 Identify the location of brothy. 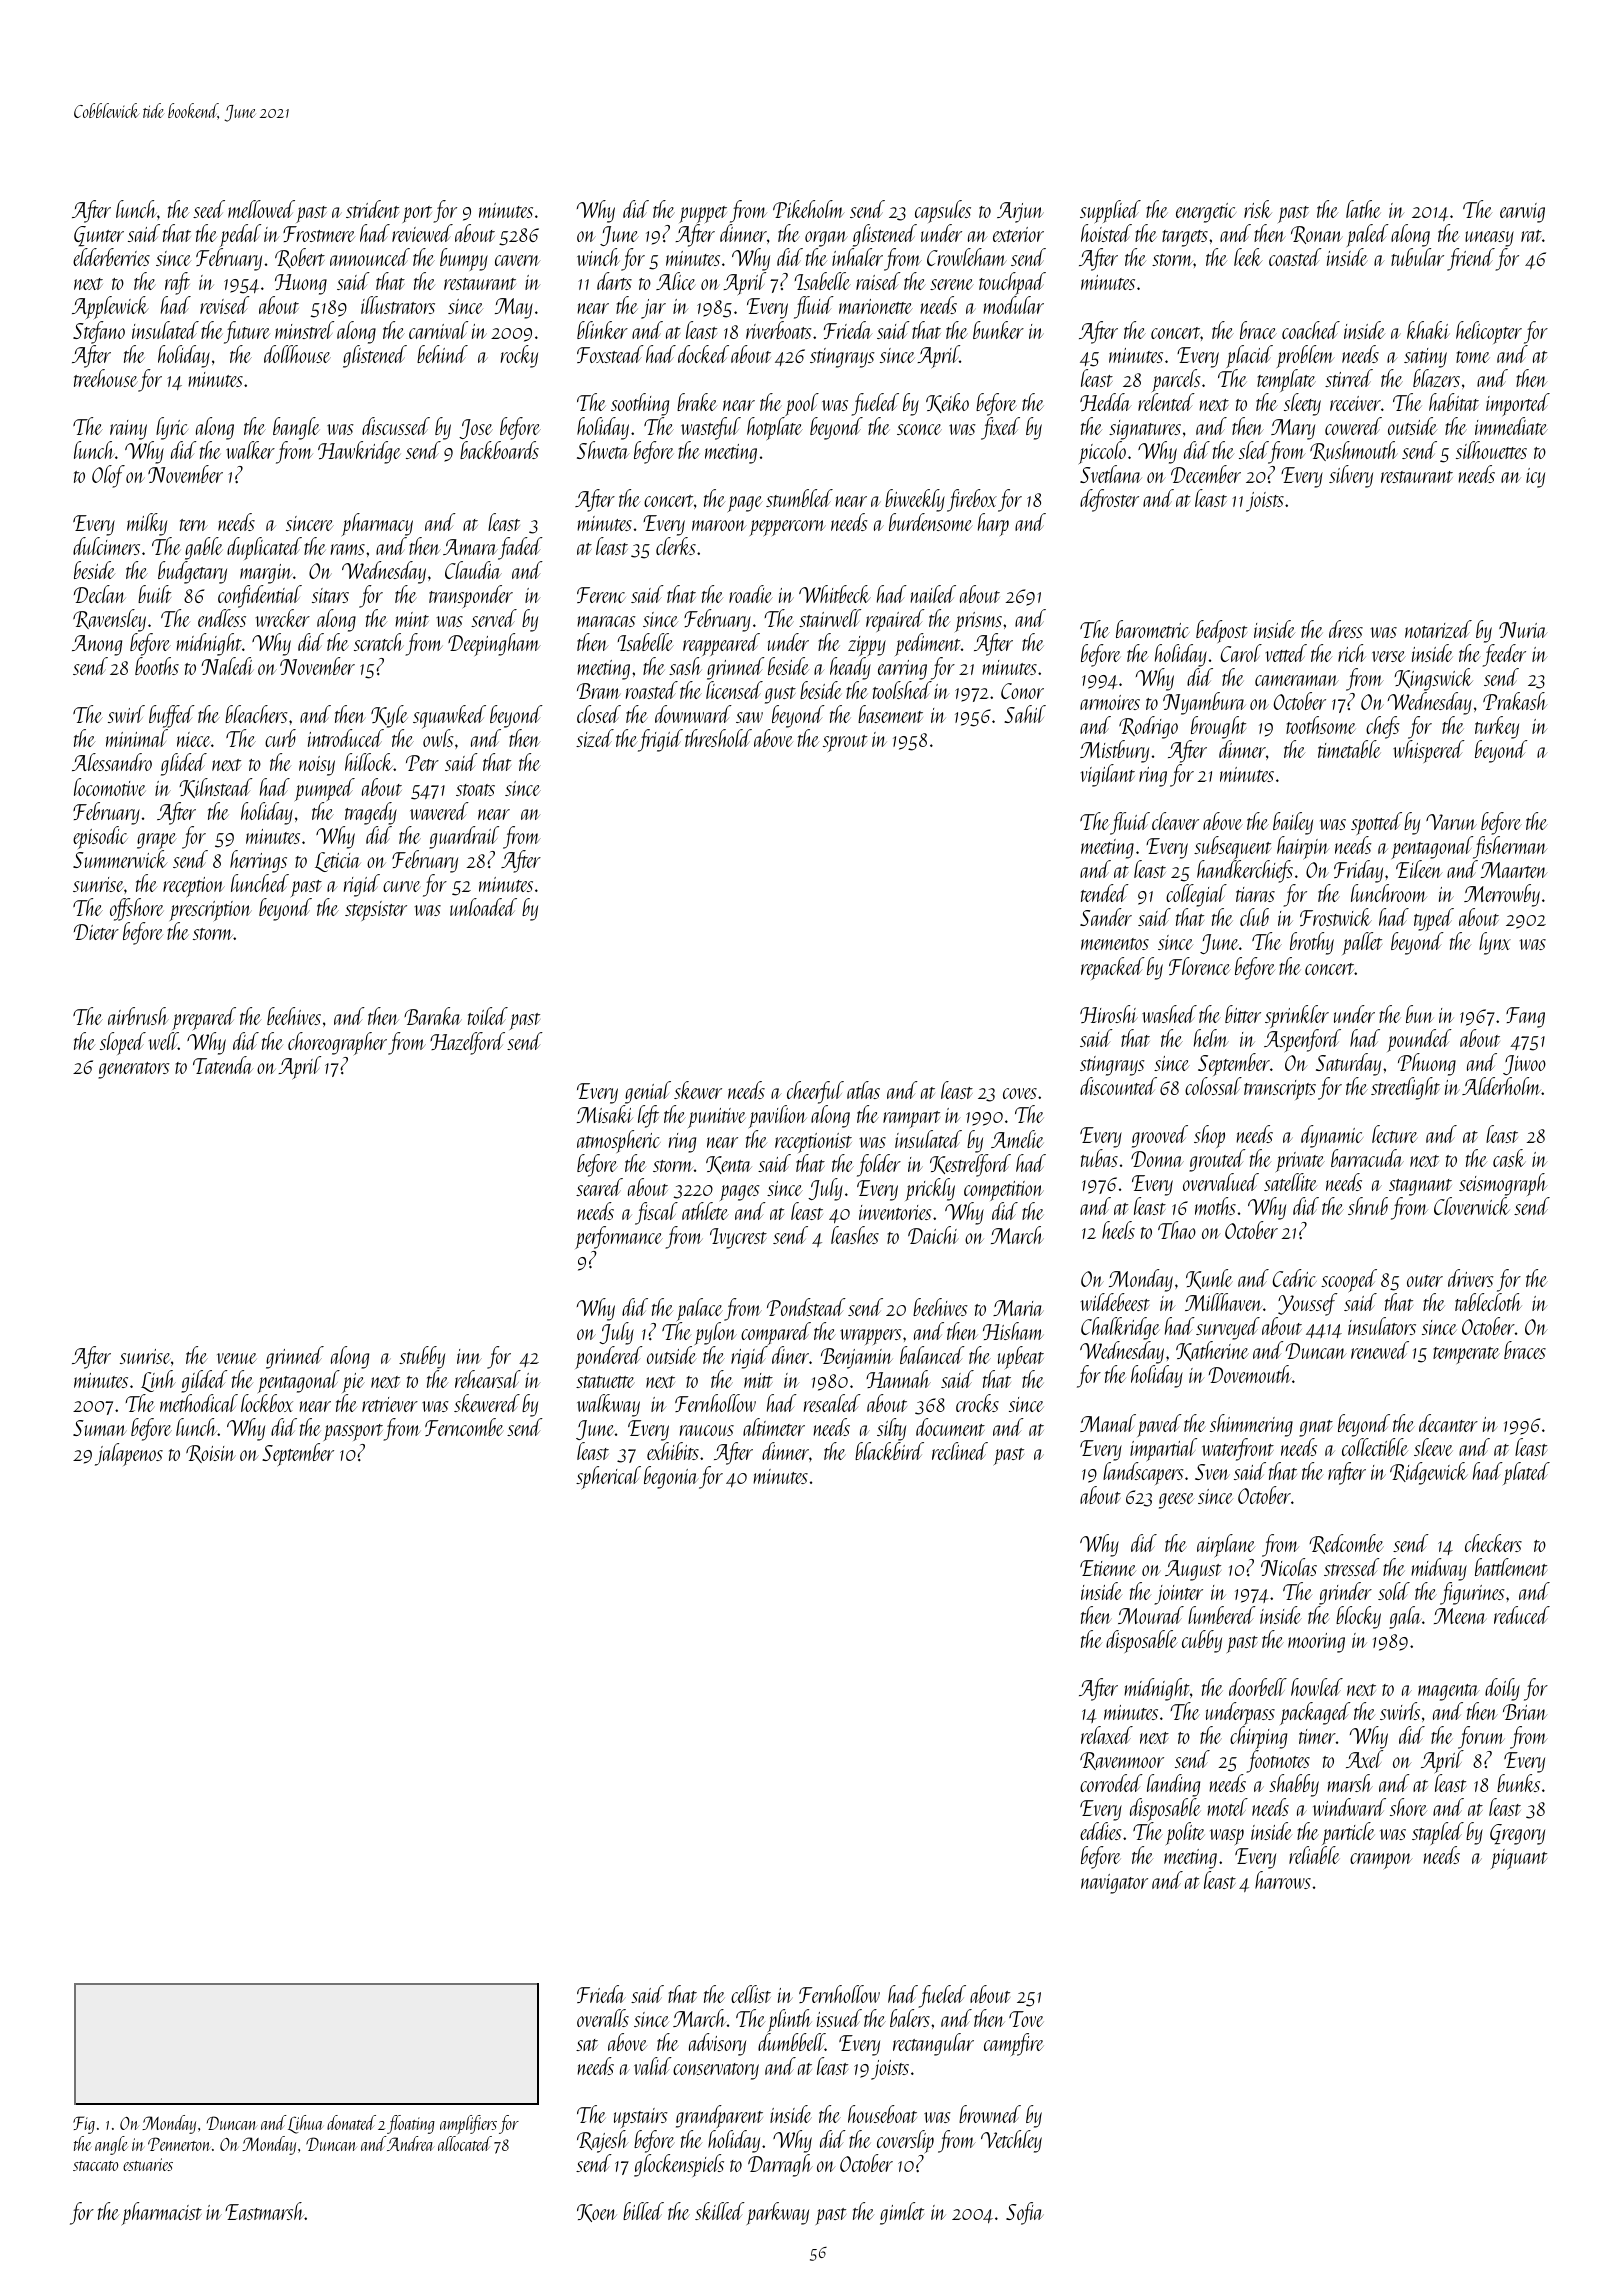
(1312, 943).
